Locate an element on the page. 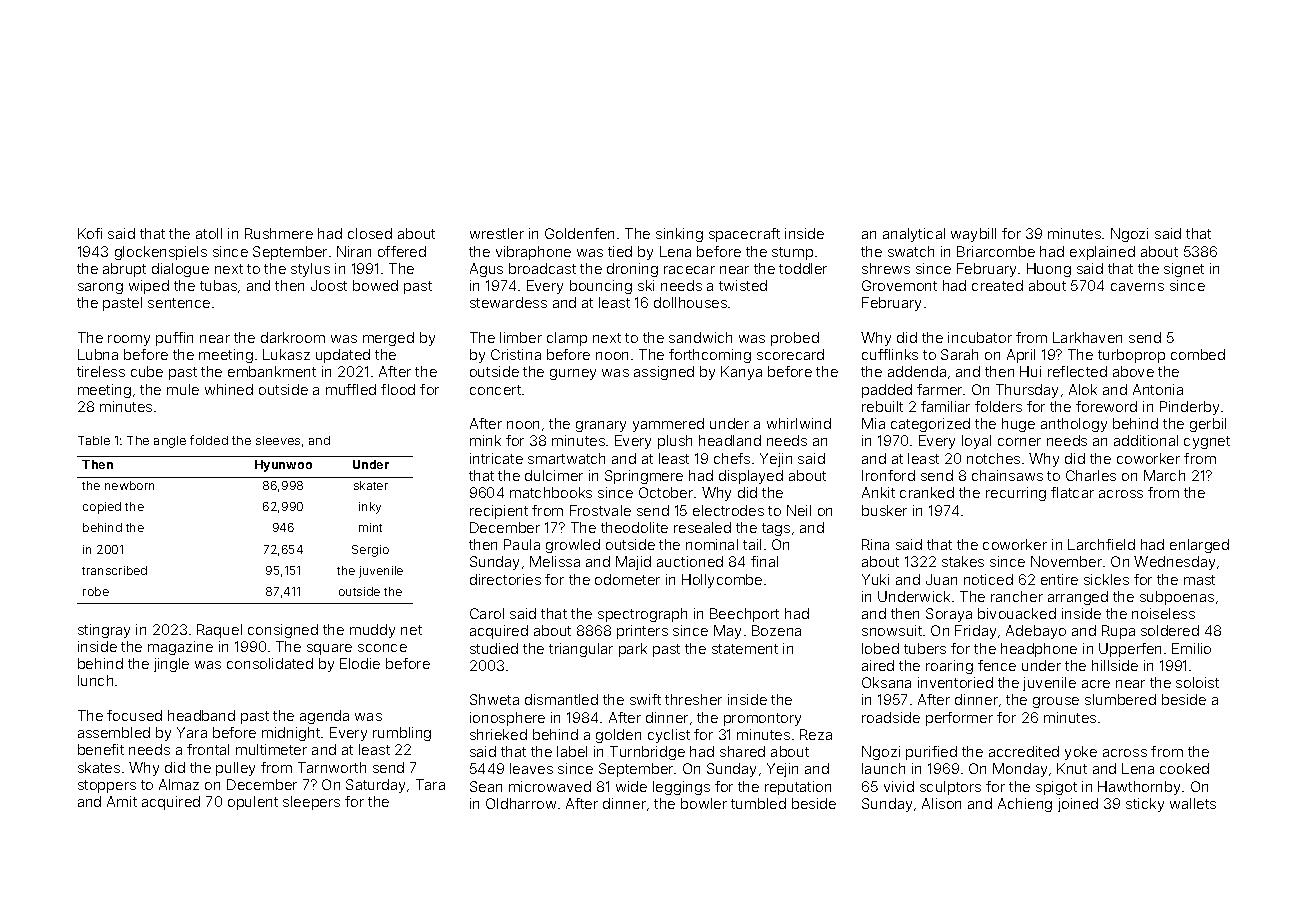 Image resolution: width=1308 pixels, height=924 pixels. Hyunwoo is located at coordinates (283, 466).
